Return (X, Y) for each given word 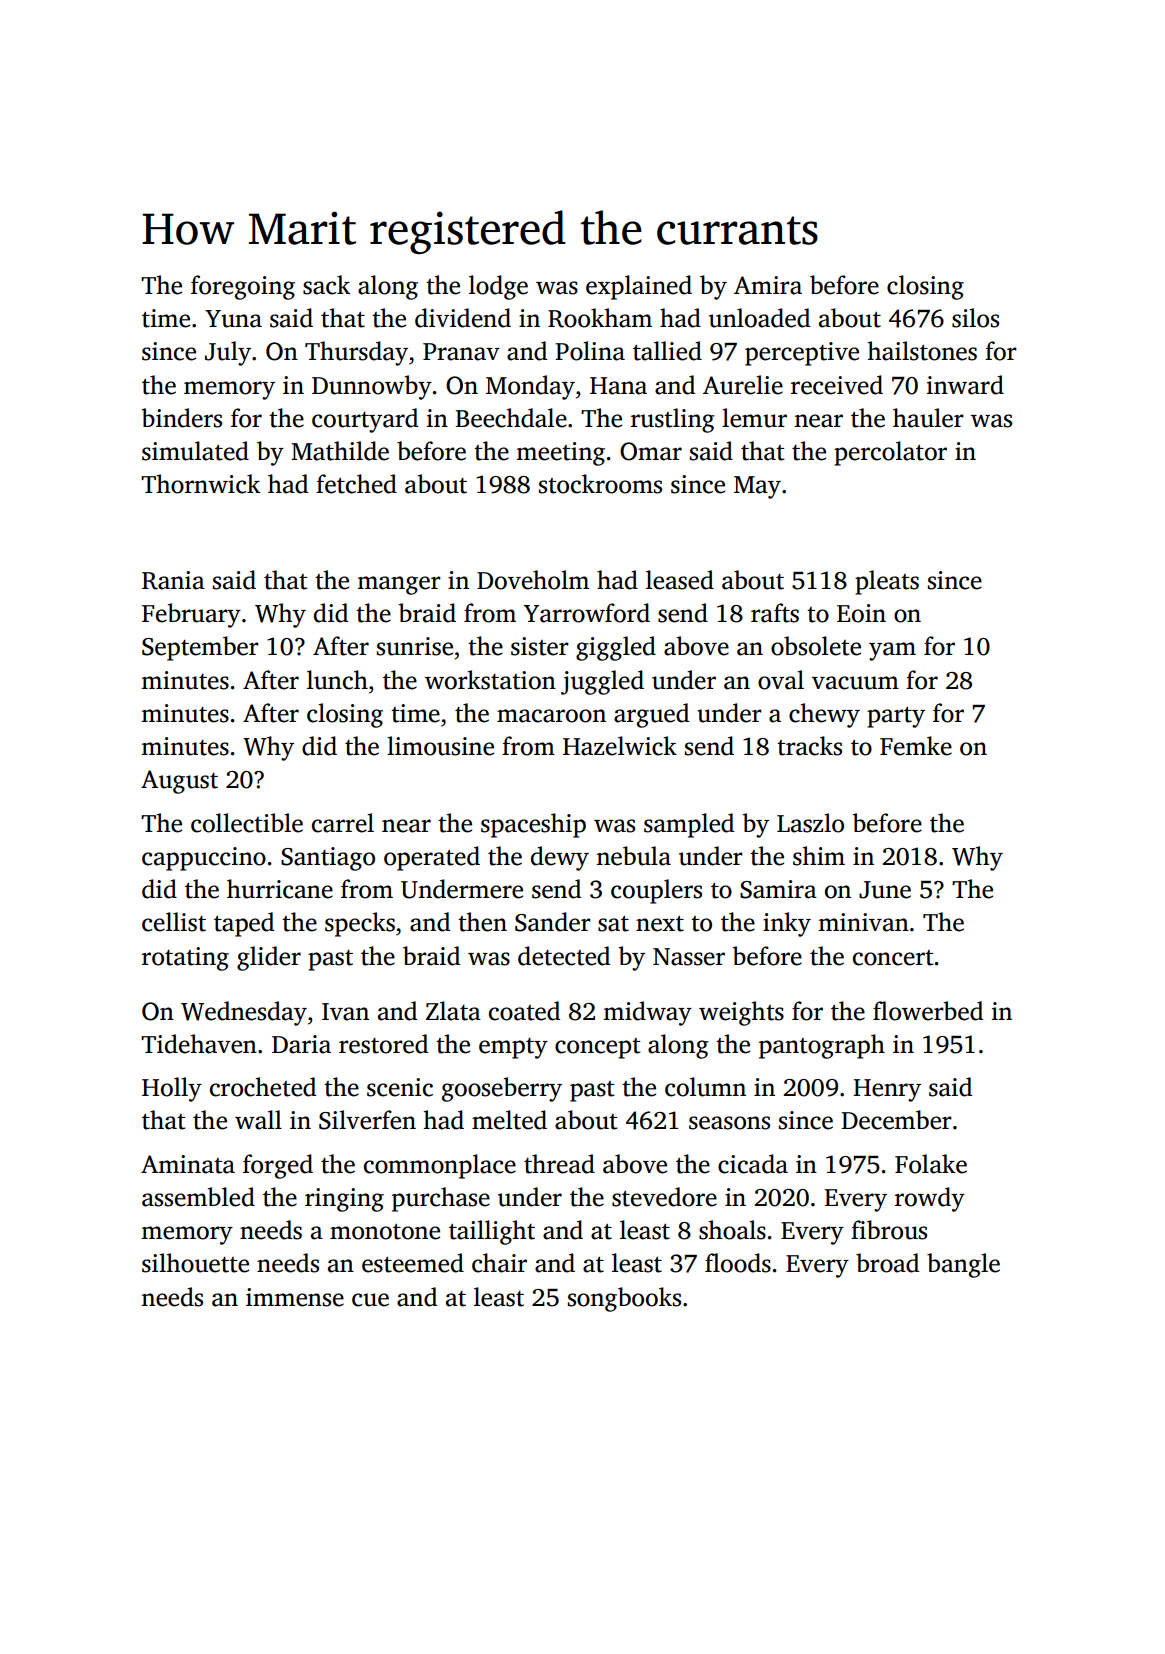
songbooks (624, 1299)
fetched (356, 484)
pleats (887, 582)
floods (738, 1263)
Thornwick (200, 484)
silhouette (195, 1263)
